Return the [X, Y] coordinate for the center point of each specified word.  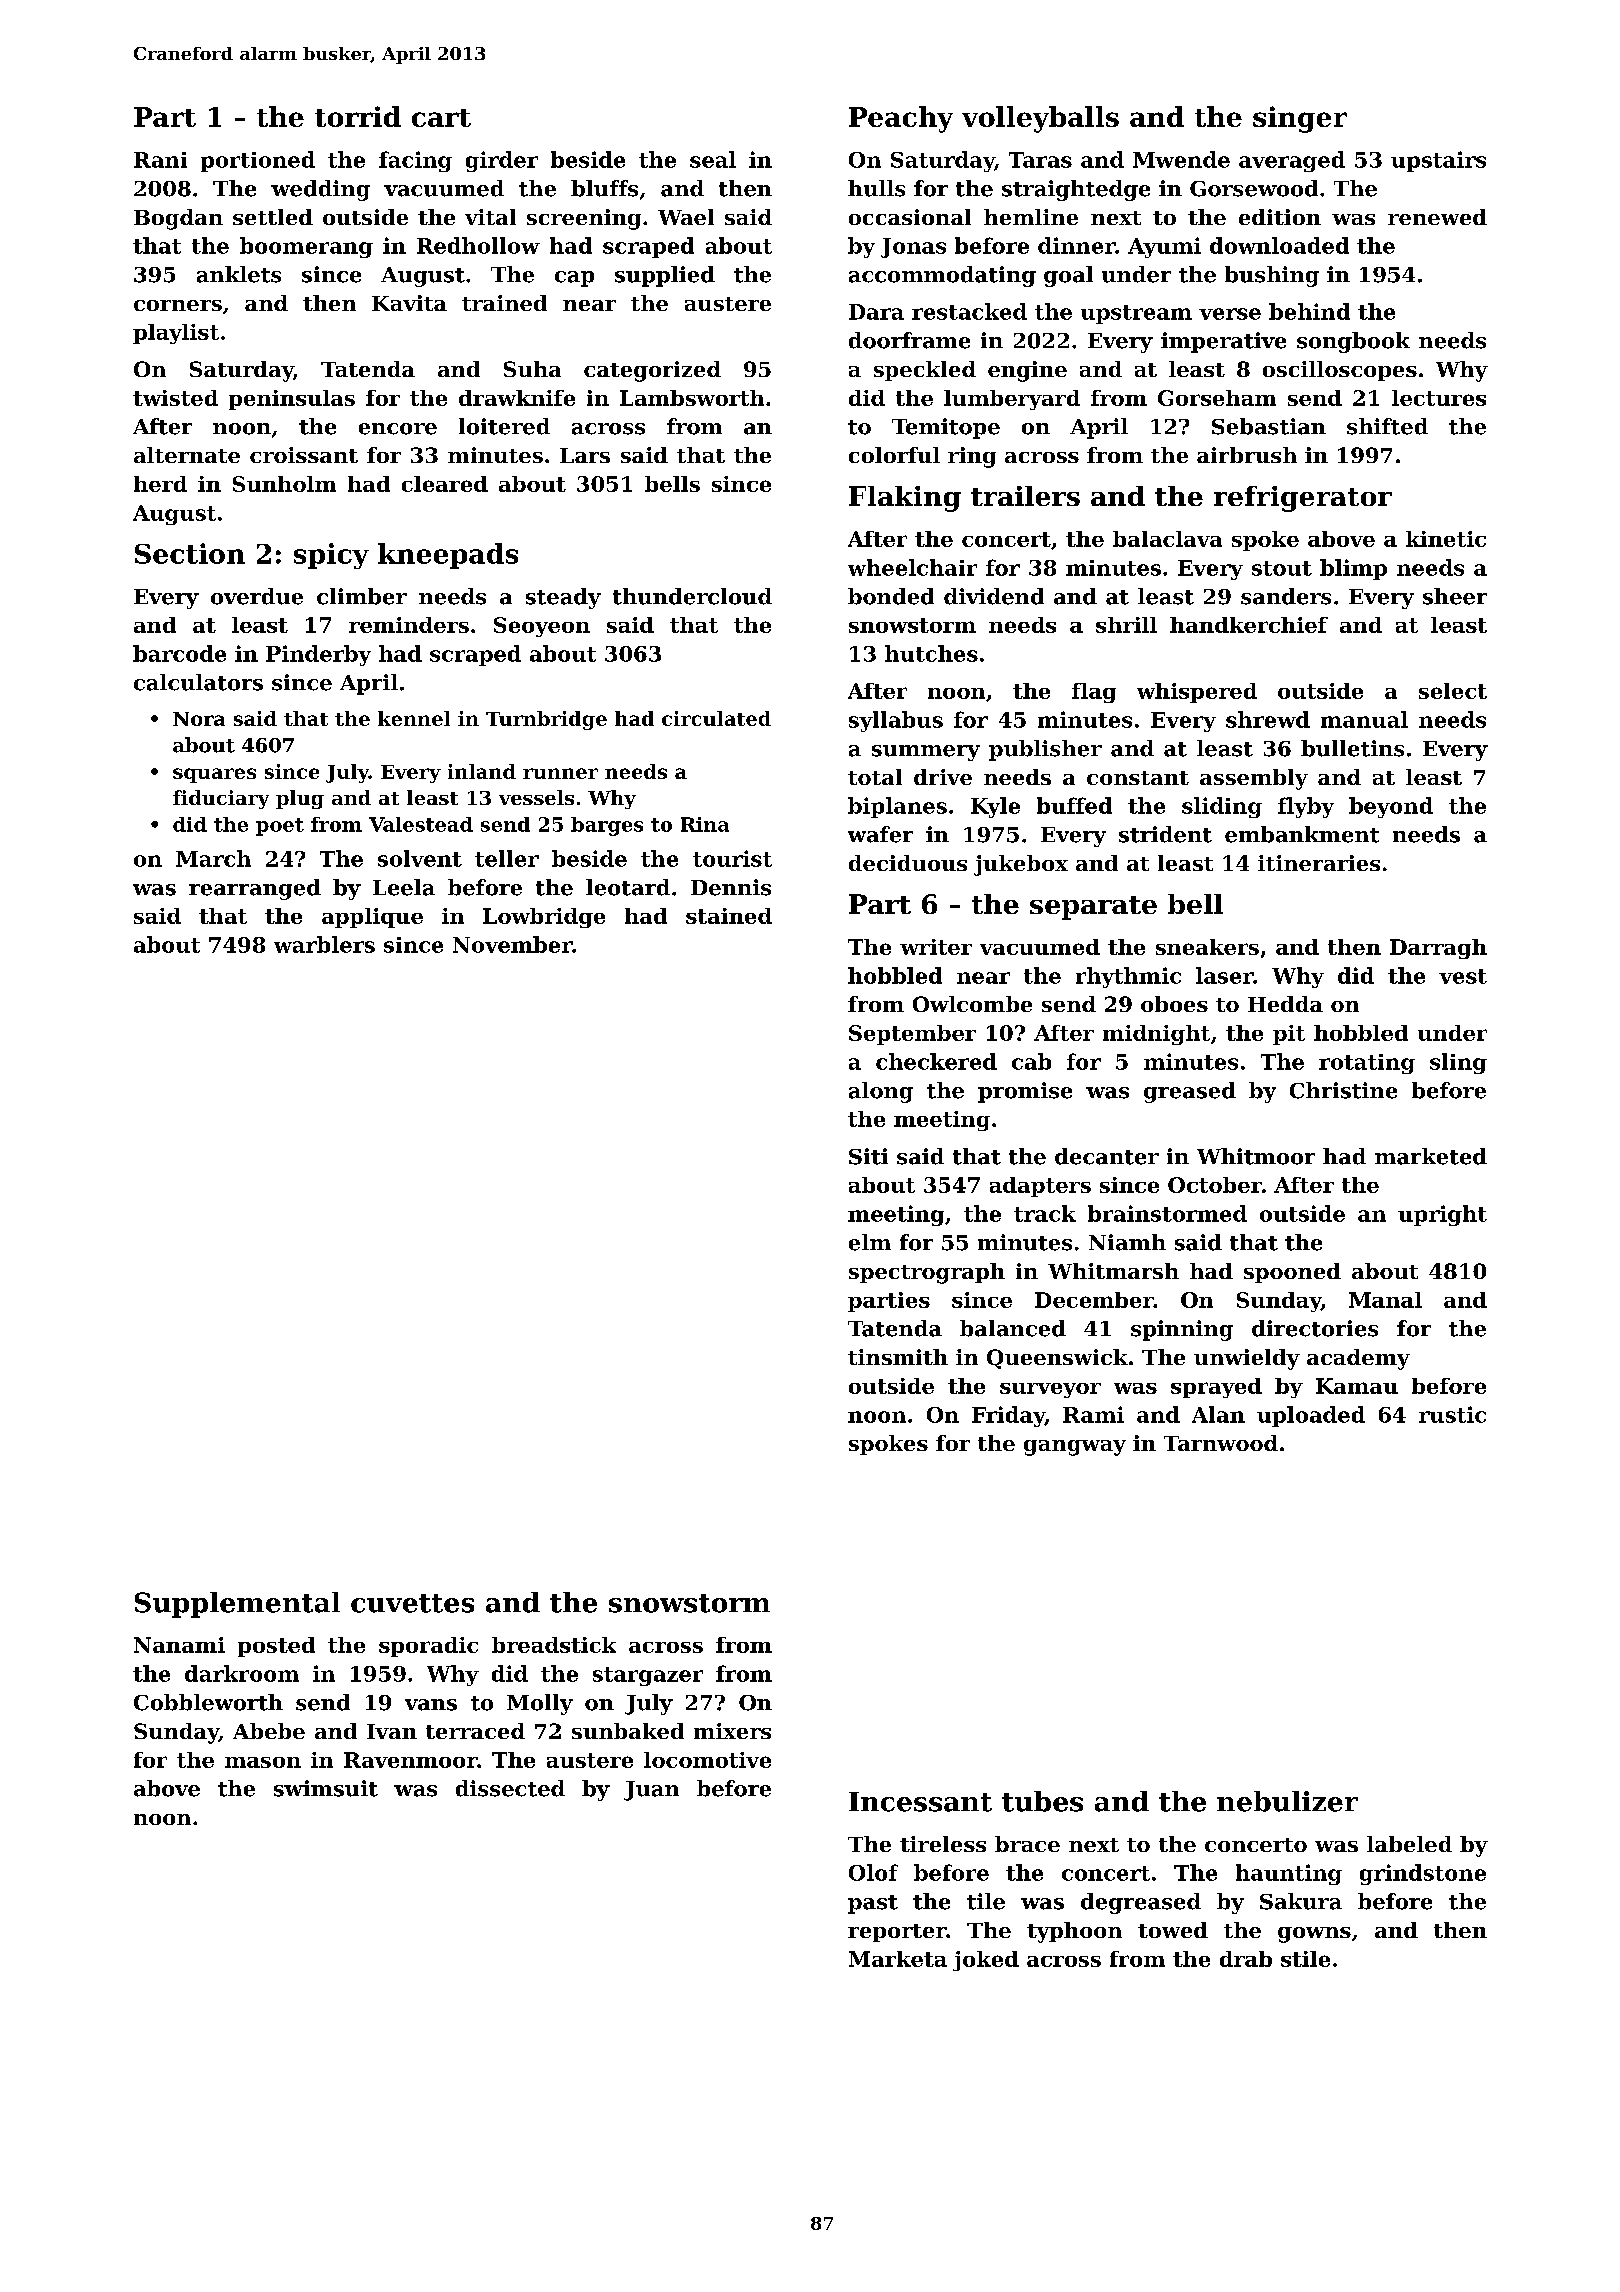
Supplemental [237, 1605]
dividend [994, 596]
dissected [510, 1788]
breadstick [554, 1645]
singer [1300, 119]
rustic [1452, 1414]
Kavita [409, 303]
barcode [179, 653]
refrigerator [1303, 499]
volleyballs [1040, 119]
